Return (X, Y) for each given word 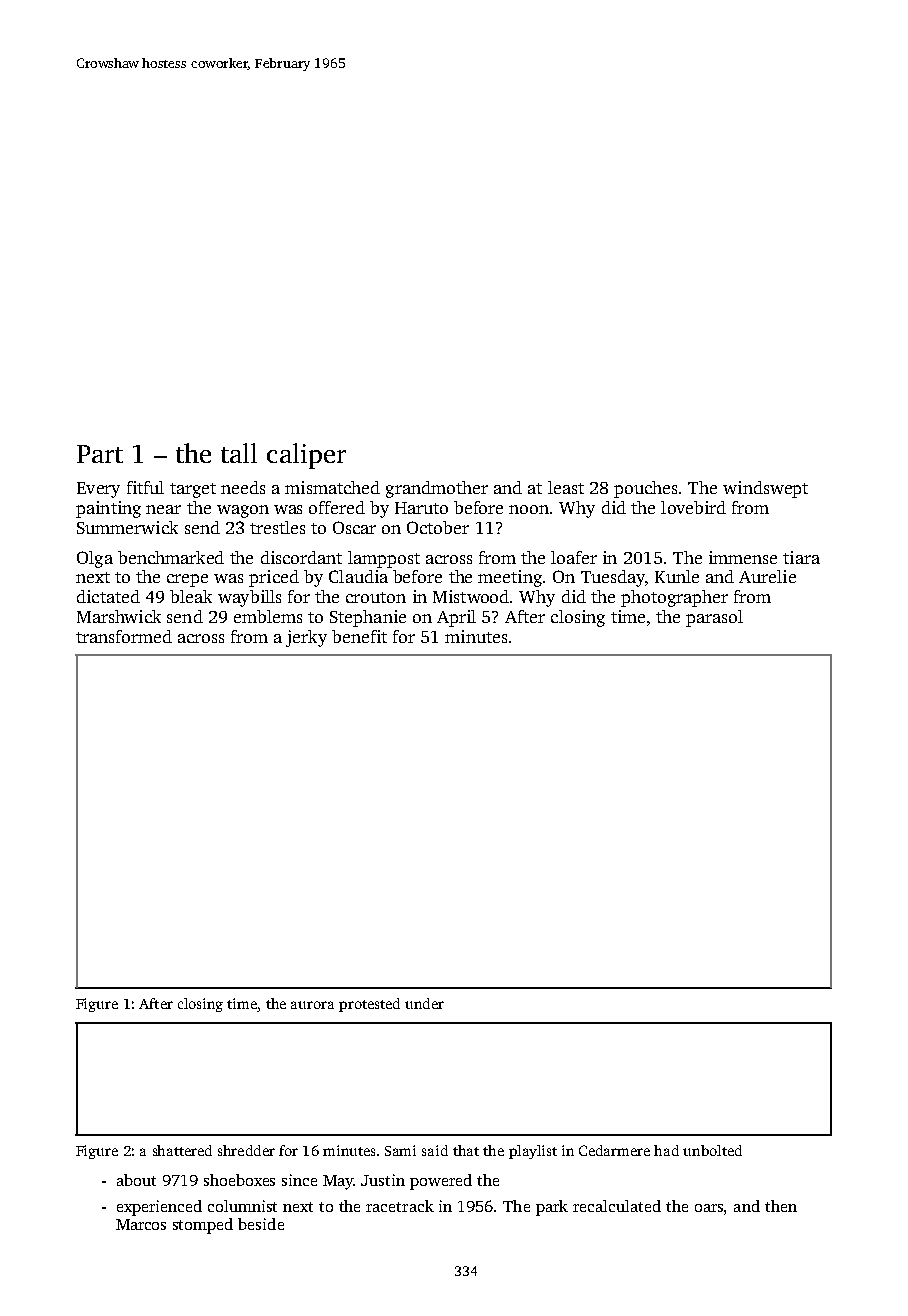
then (781, 1206)
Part (100, 454)
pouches (645, 489)
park (552, 1208)
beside (261, 1224)
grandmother (437, 489)
